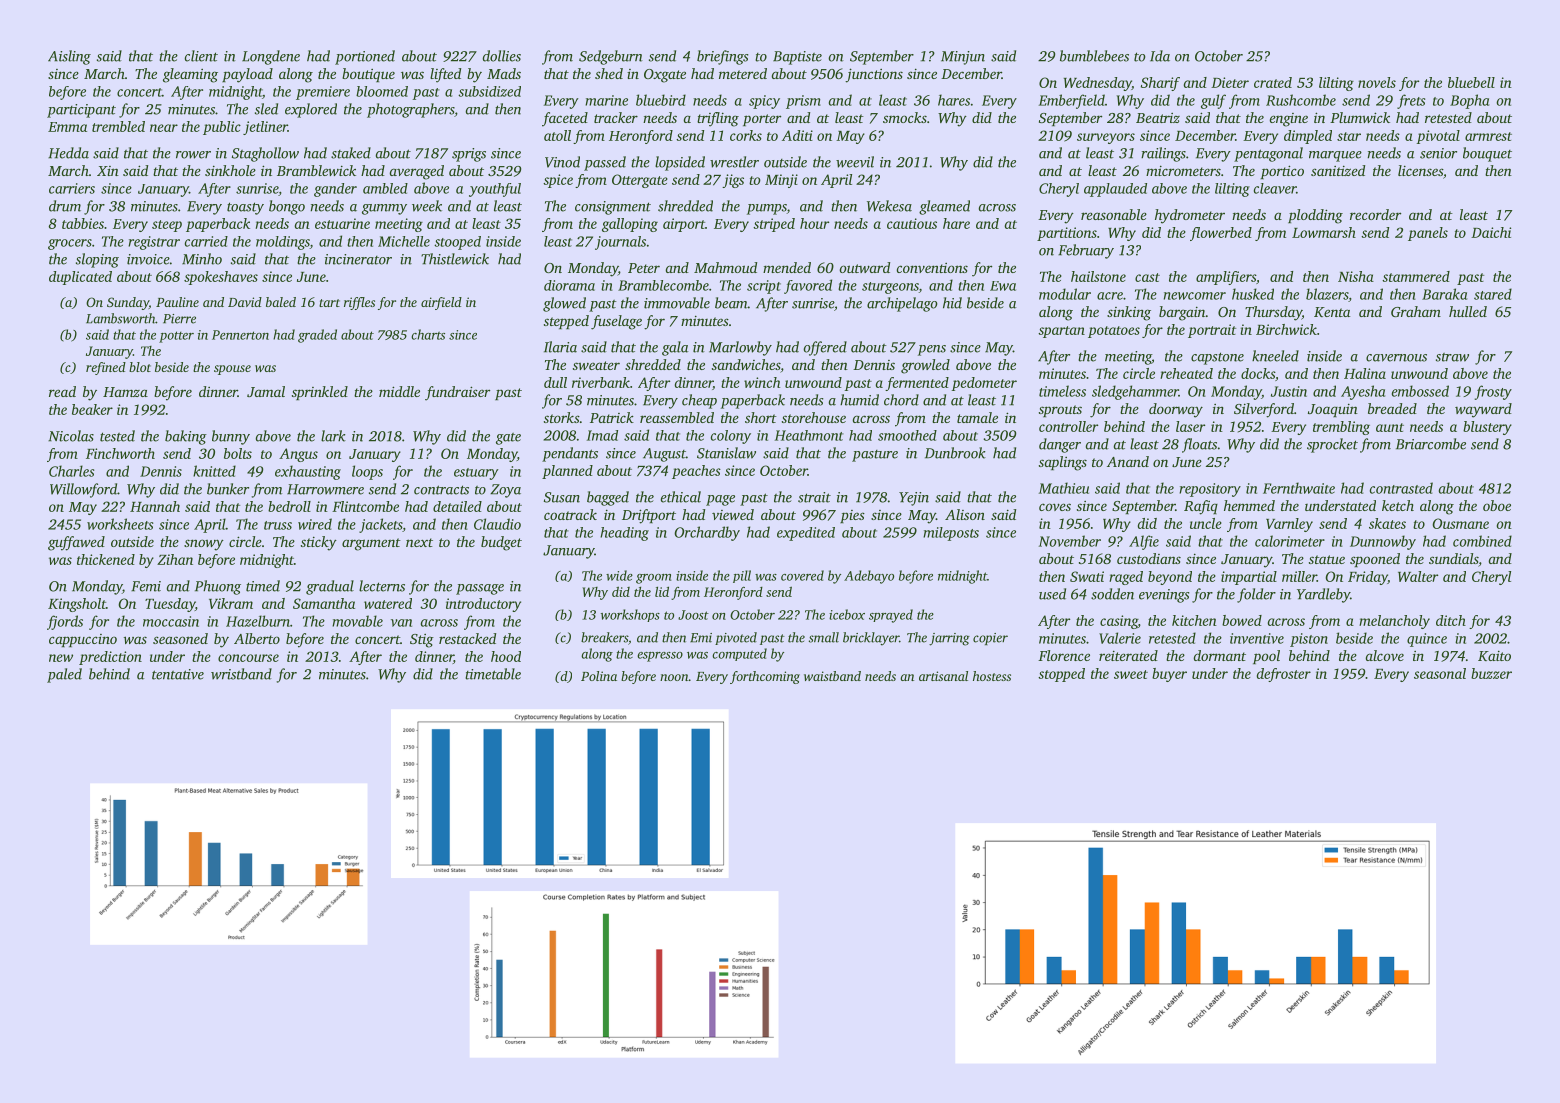  What do you see at coordinates (977, 417) in the screenshot?
I see `tamale` at bounding box center [977, 417].
